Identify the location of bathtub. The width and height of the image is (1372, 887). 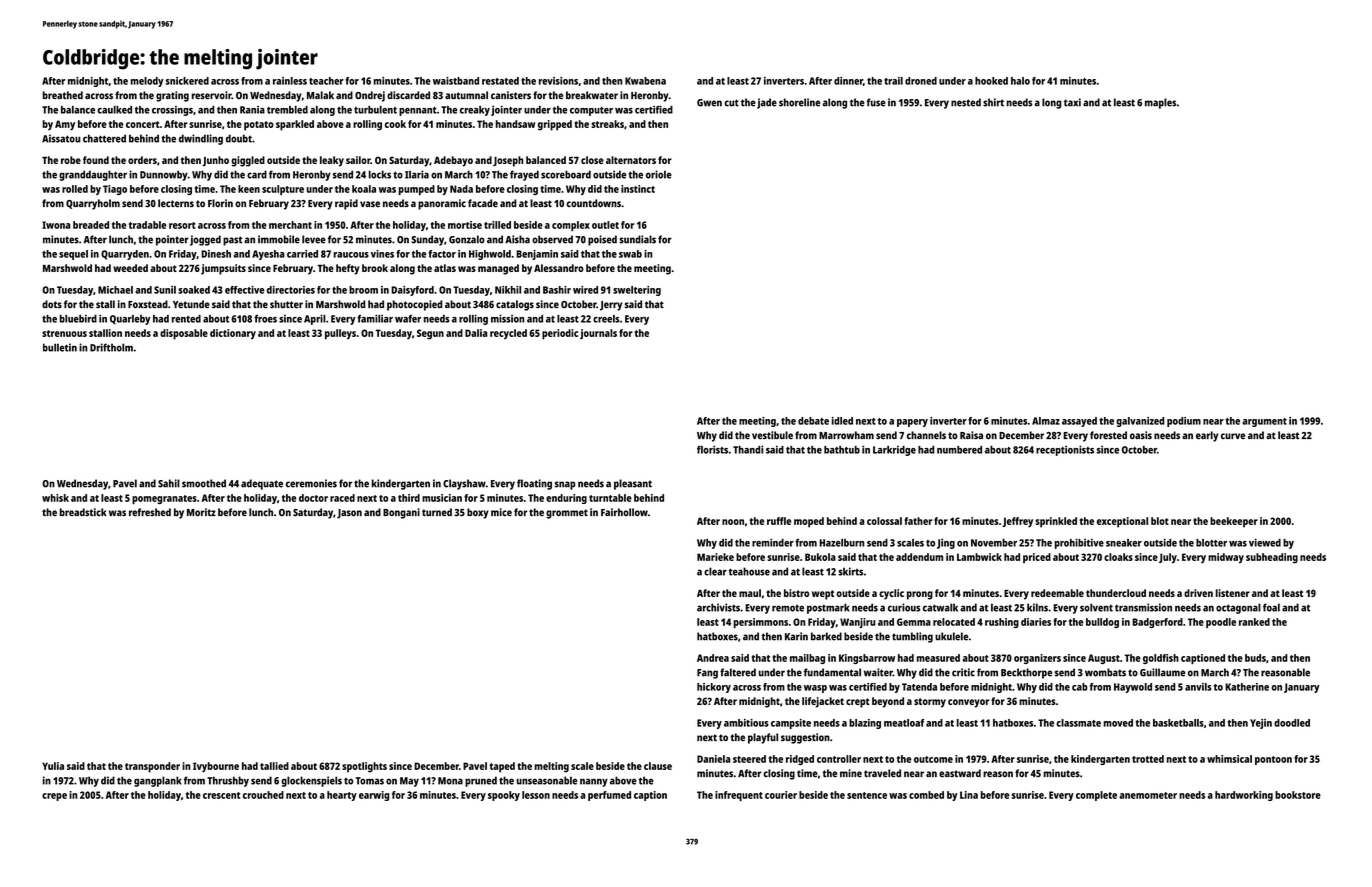
(842, 450).
